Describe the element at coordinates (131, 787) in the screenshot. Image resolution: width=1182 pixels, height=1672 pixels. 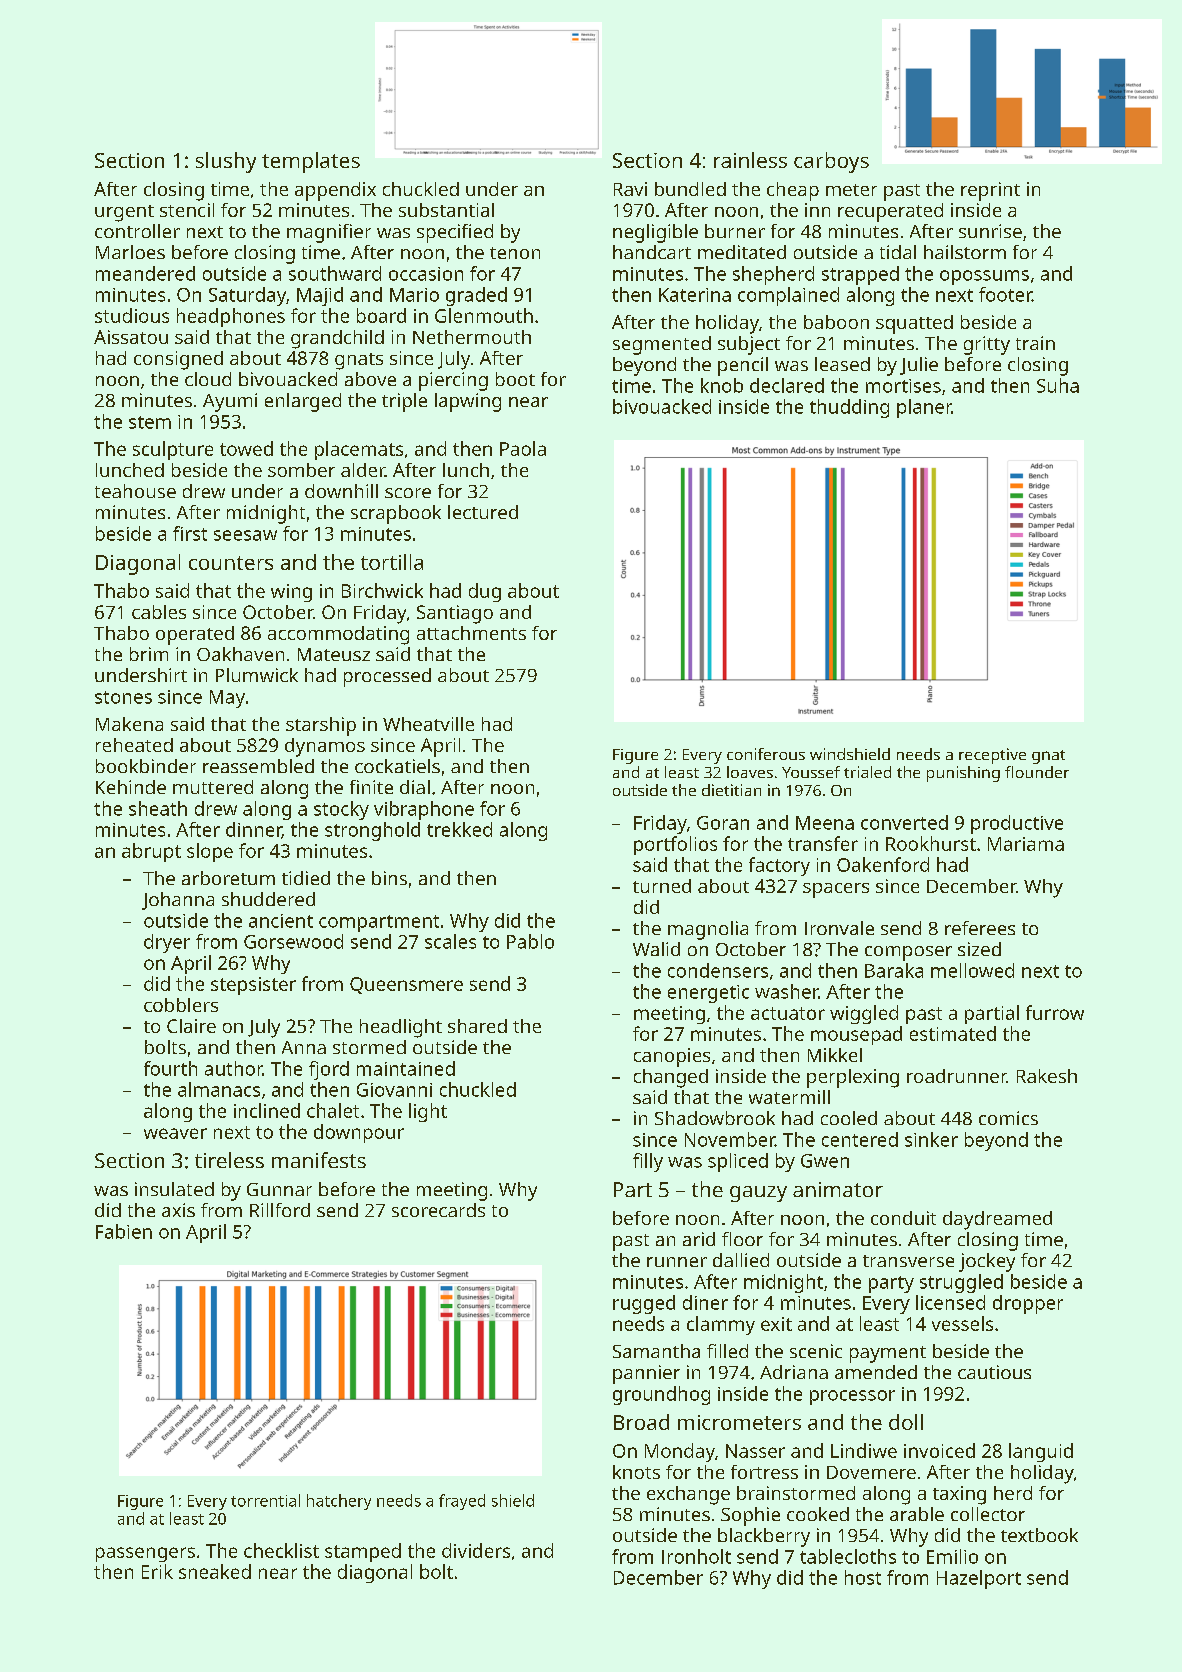
I see `Kehinde` at that location.
